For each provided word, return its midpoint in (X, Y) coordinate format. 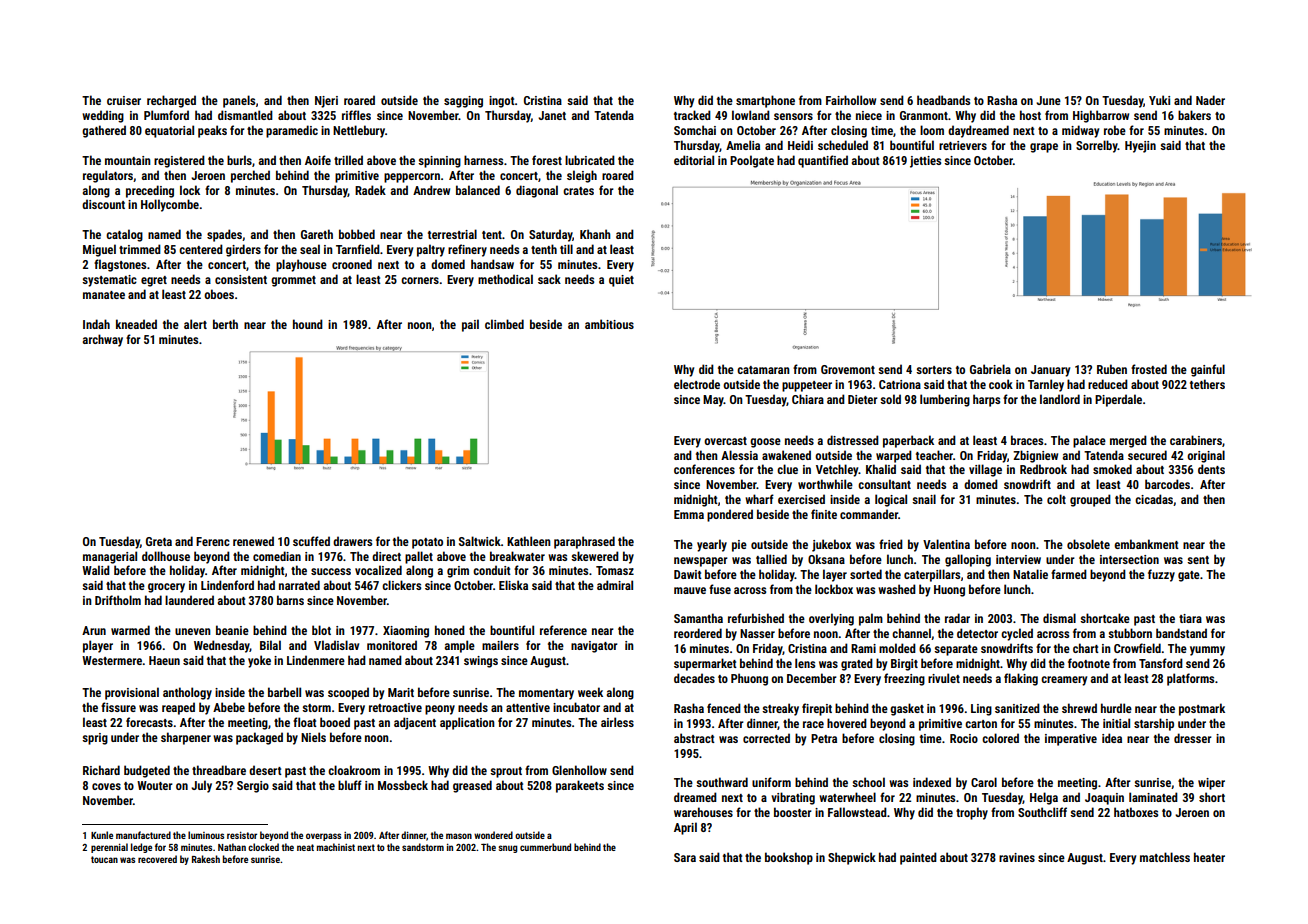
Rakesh (206, 859)
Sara (685, 857)
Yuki (1159, 100)
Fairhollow (851, 100)
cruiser (124, 100)
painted (918, 858)
